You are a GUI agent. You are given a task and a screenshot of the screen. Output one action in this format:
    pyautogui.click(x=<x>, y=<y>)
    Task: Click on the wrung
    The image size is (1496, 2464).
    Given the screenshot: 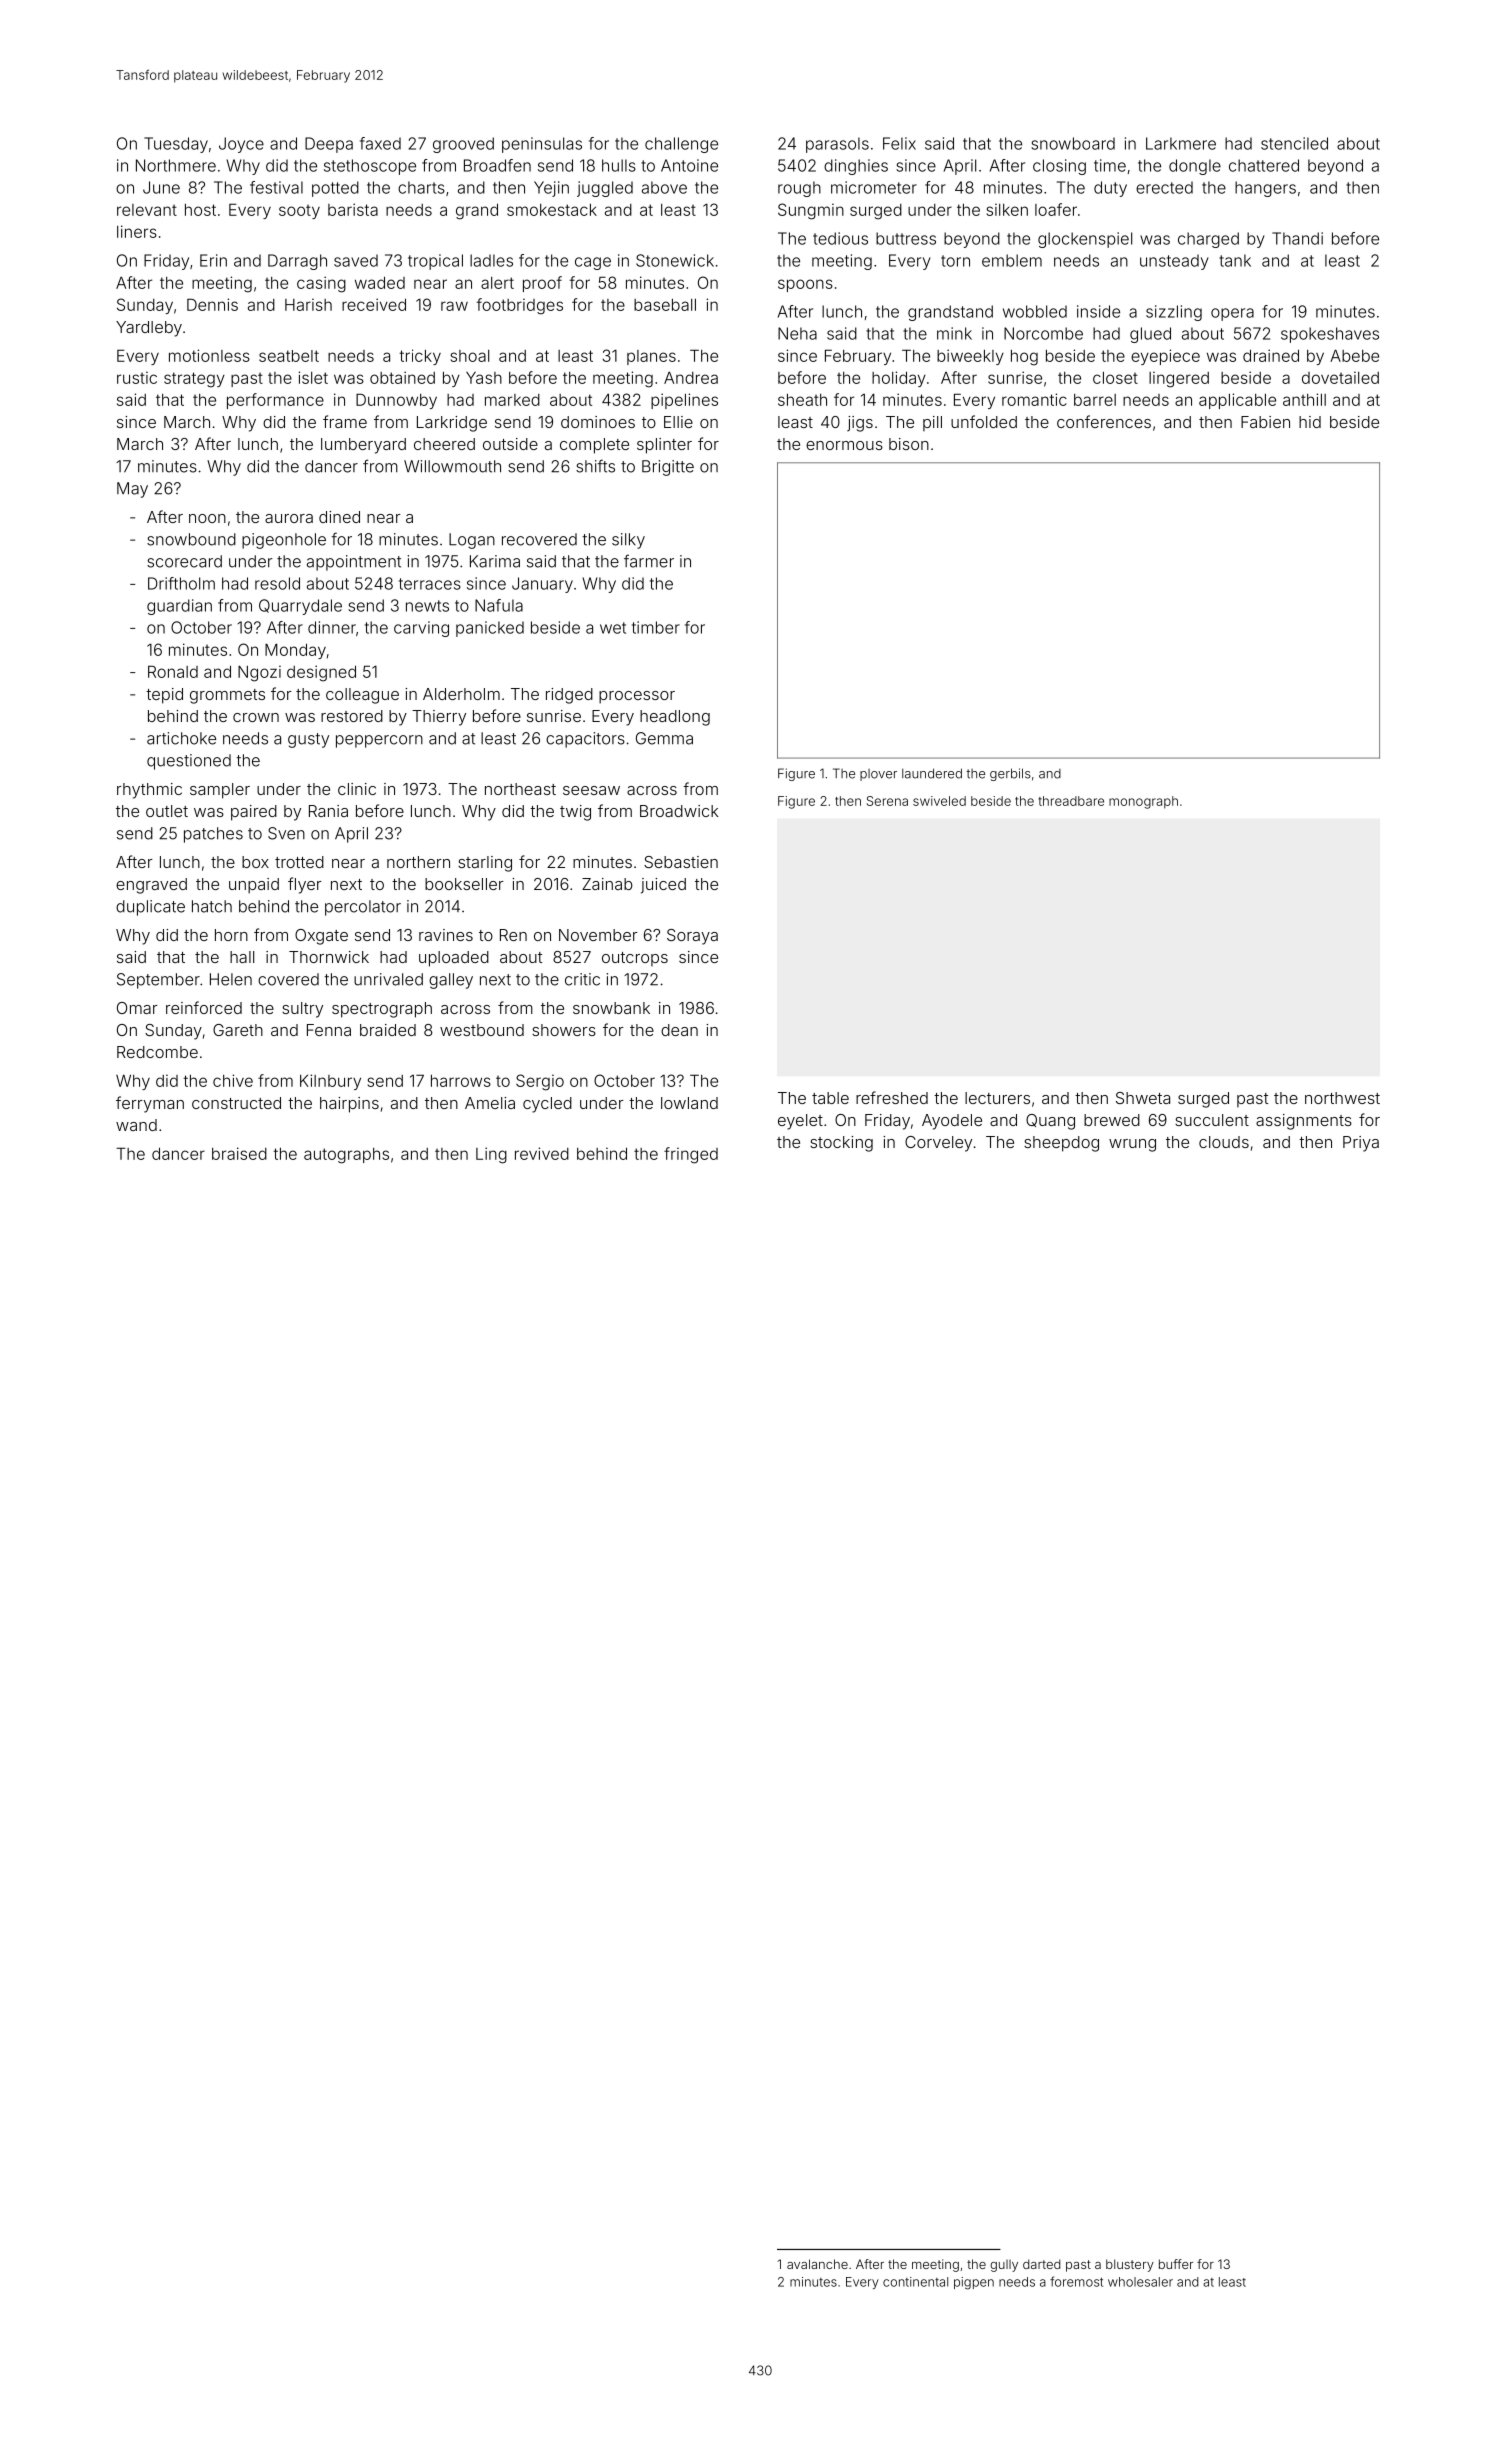 What is the action you would take?
    pyautogui.click(x=1132, y=1145)
